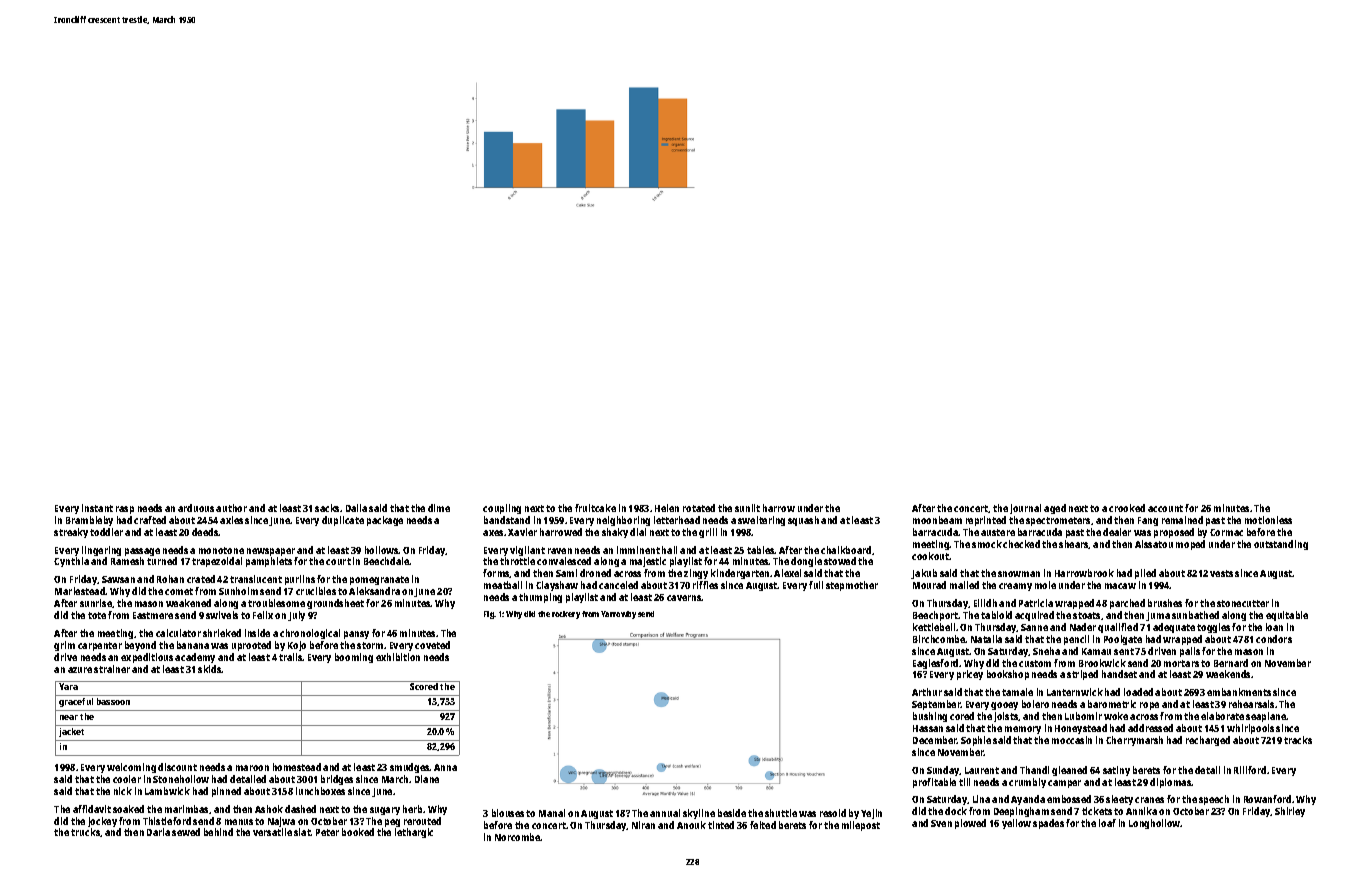 This screenshot has width=1372, height=887. I want to click on Lina, so click(981, 799).
